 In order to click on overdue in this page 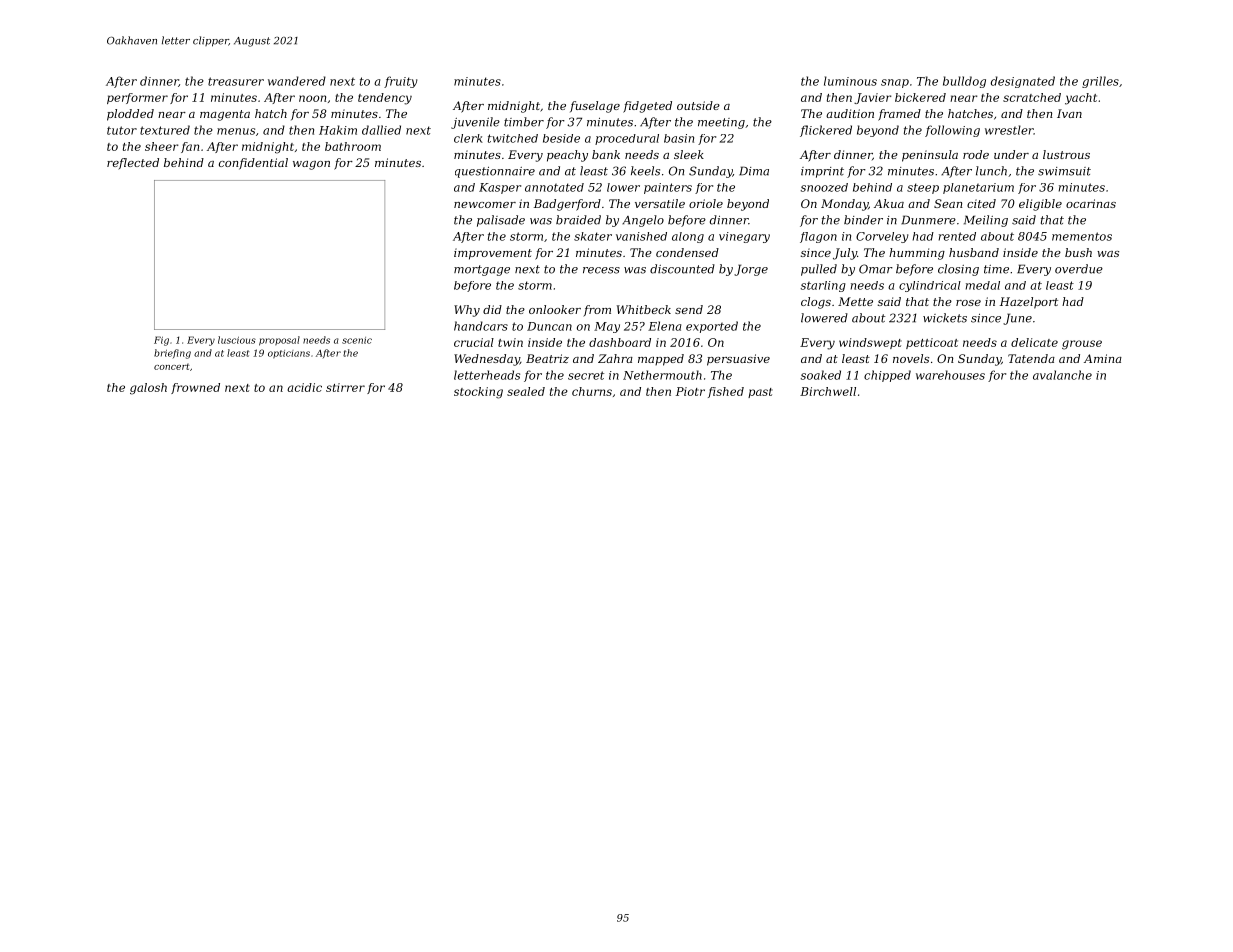, I will do `click(1079, 269)`.
